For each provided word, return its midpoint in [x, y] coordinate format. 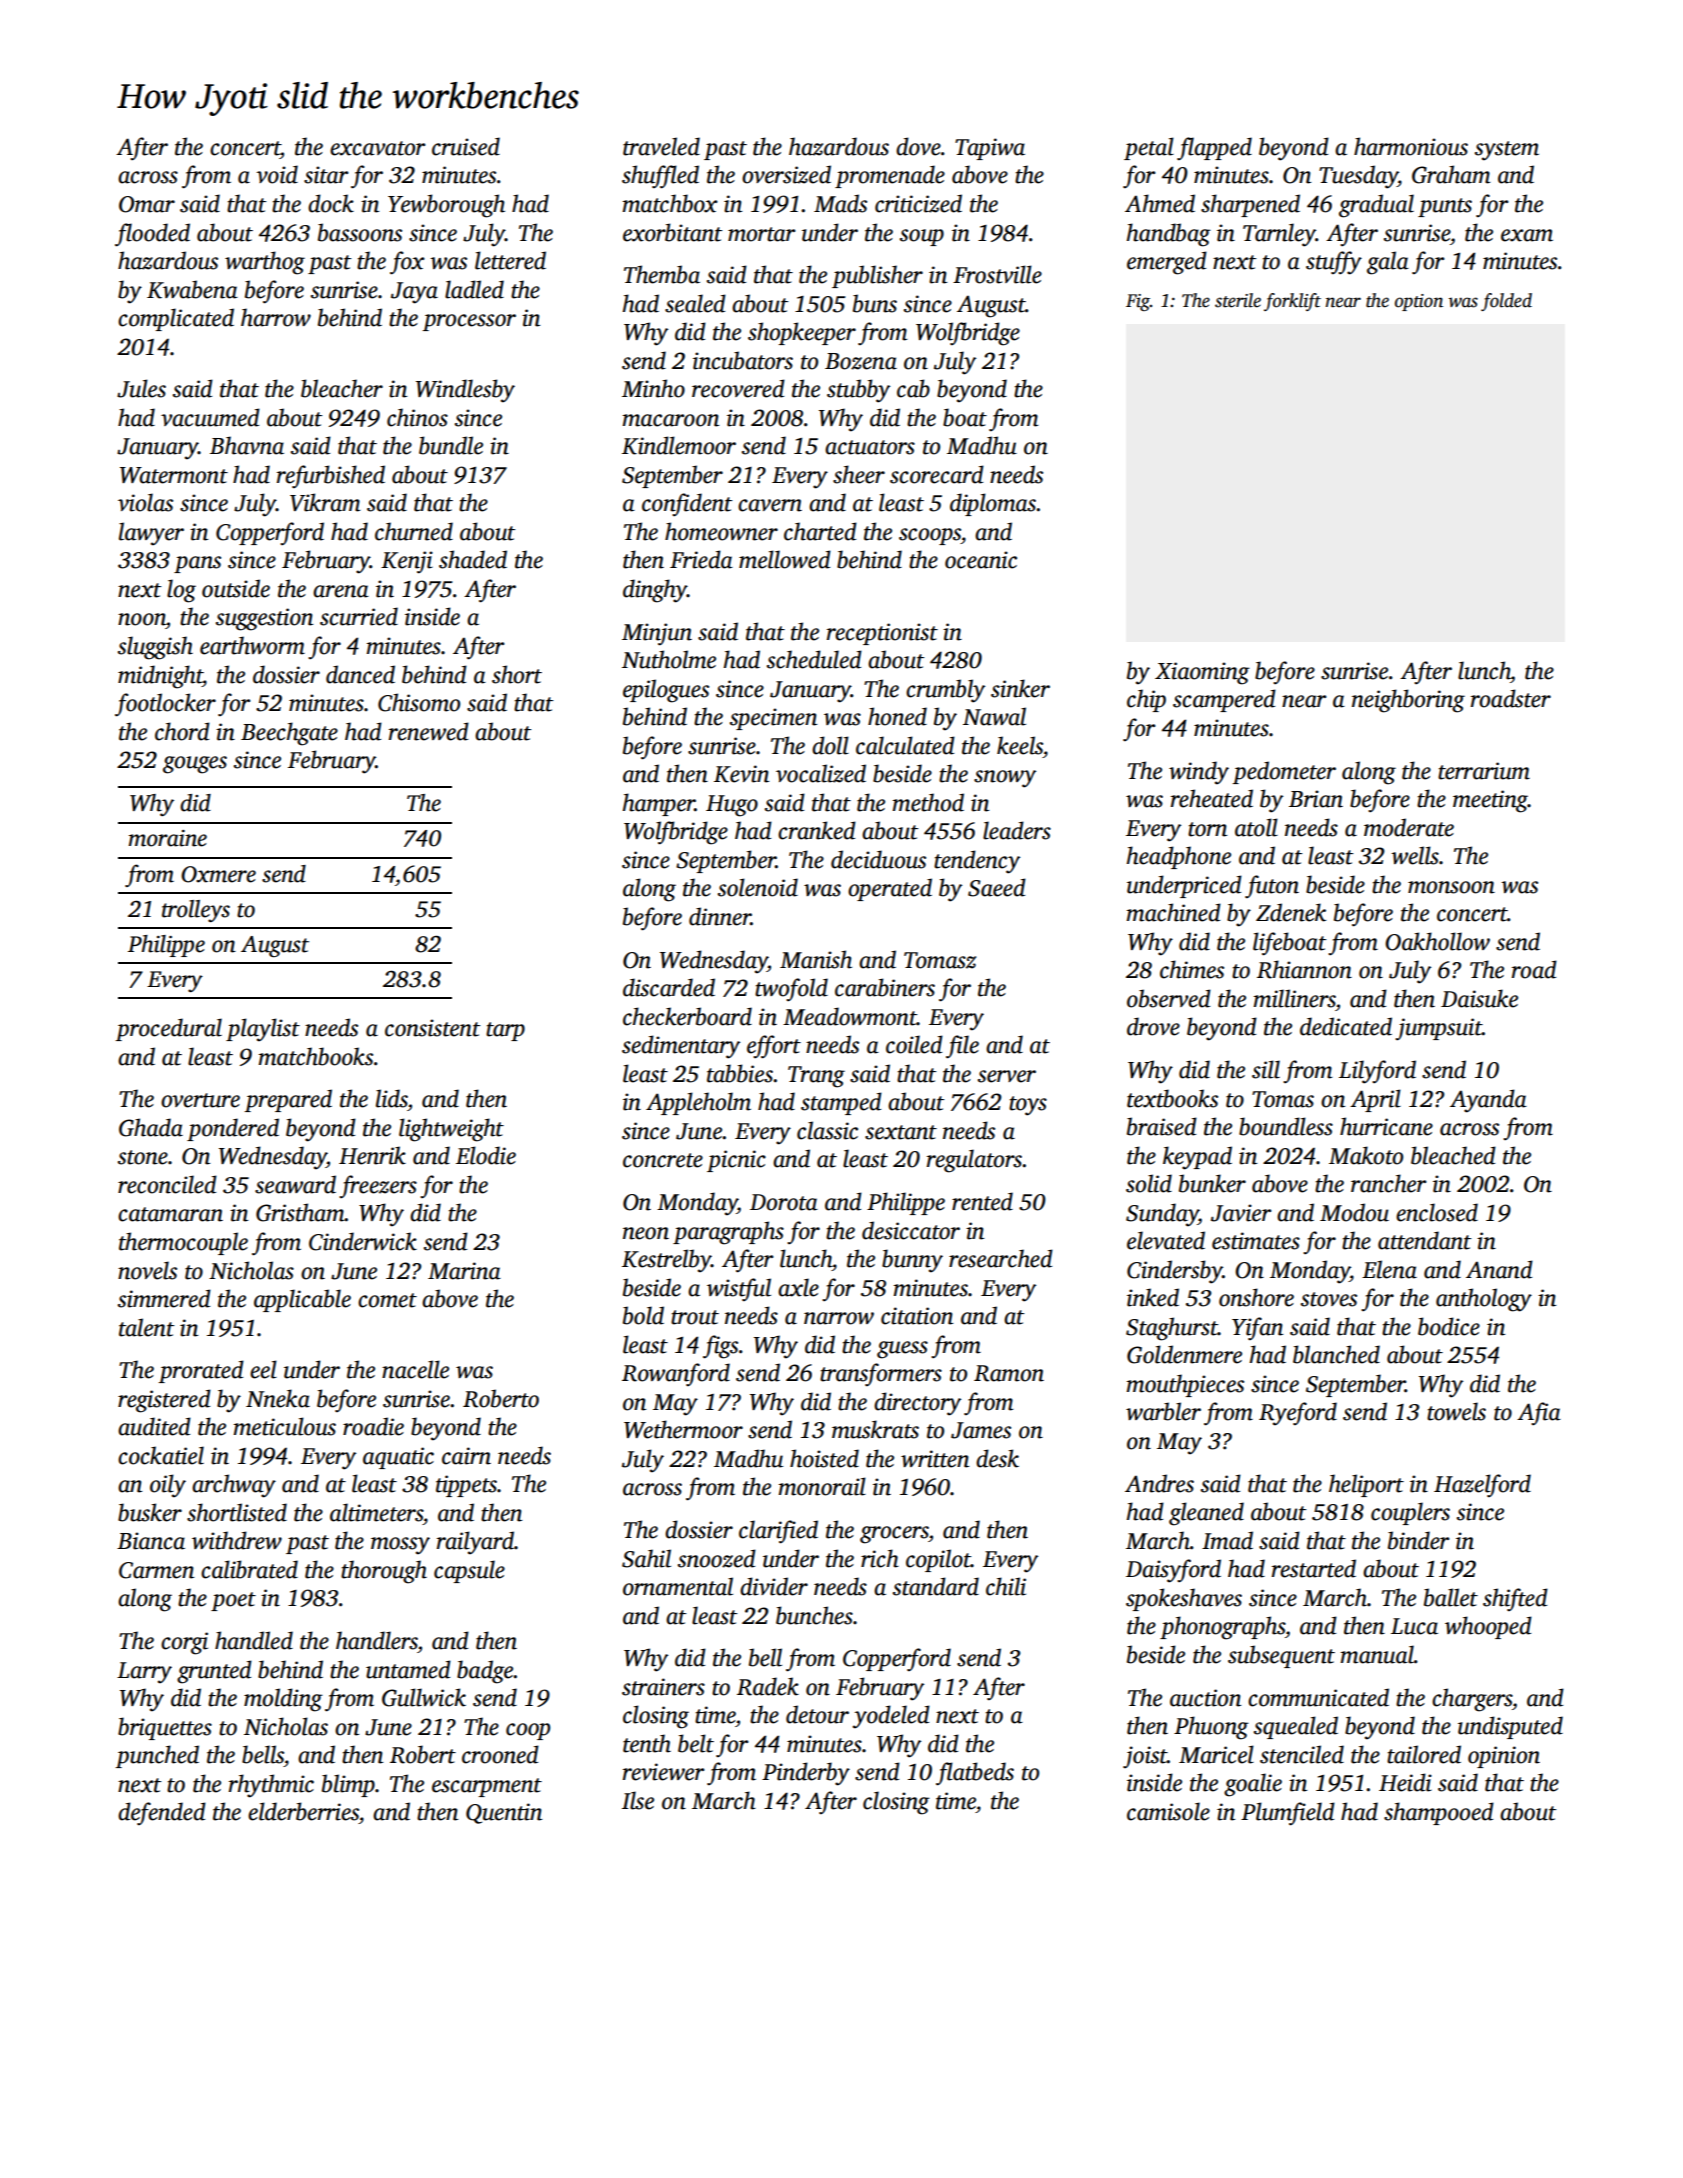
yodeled [891, 1717]
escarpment [487, 1787]
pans [197, 564]
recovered [738, 388]
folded [1506, 302]
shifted [1515, 1600]
